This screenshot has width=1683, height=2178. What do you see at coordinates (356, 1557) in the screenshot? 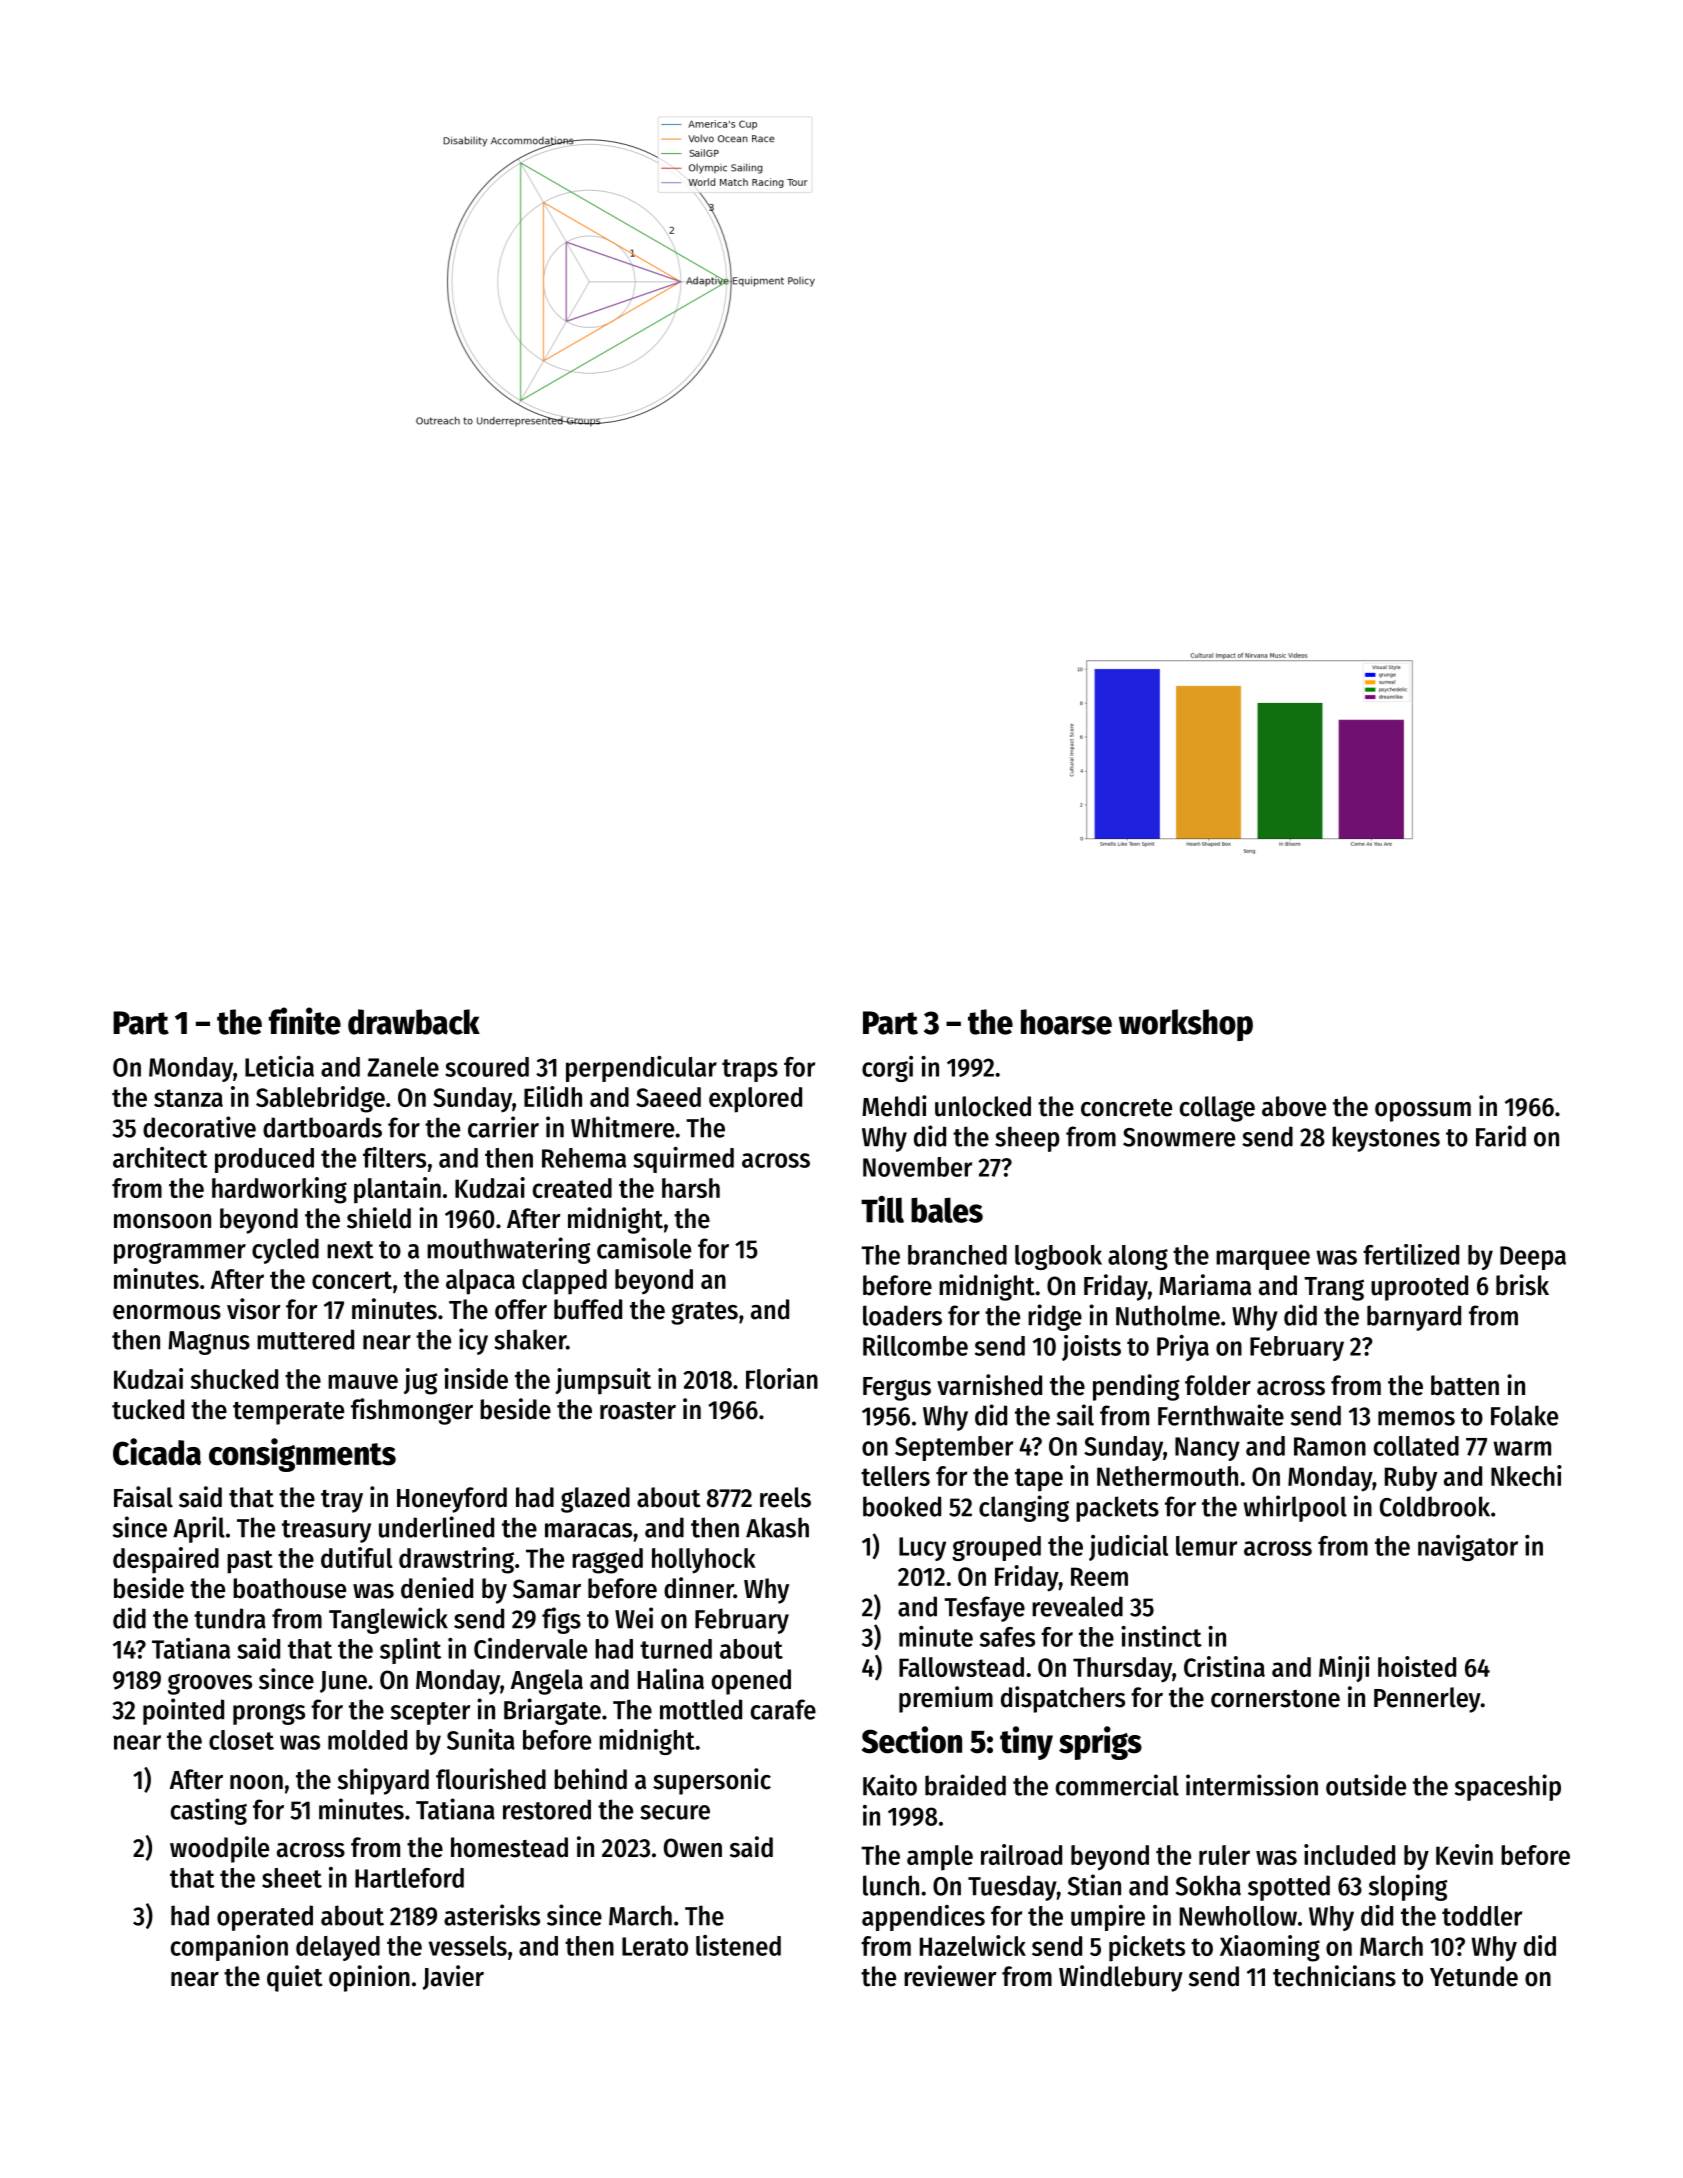
I see `dutiful` at bounding box center [356, 1557].
